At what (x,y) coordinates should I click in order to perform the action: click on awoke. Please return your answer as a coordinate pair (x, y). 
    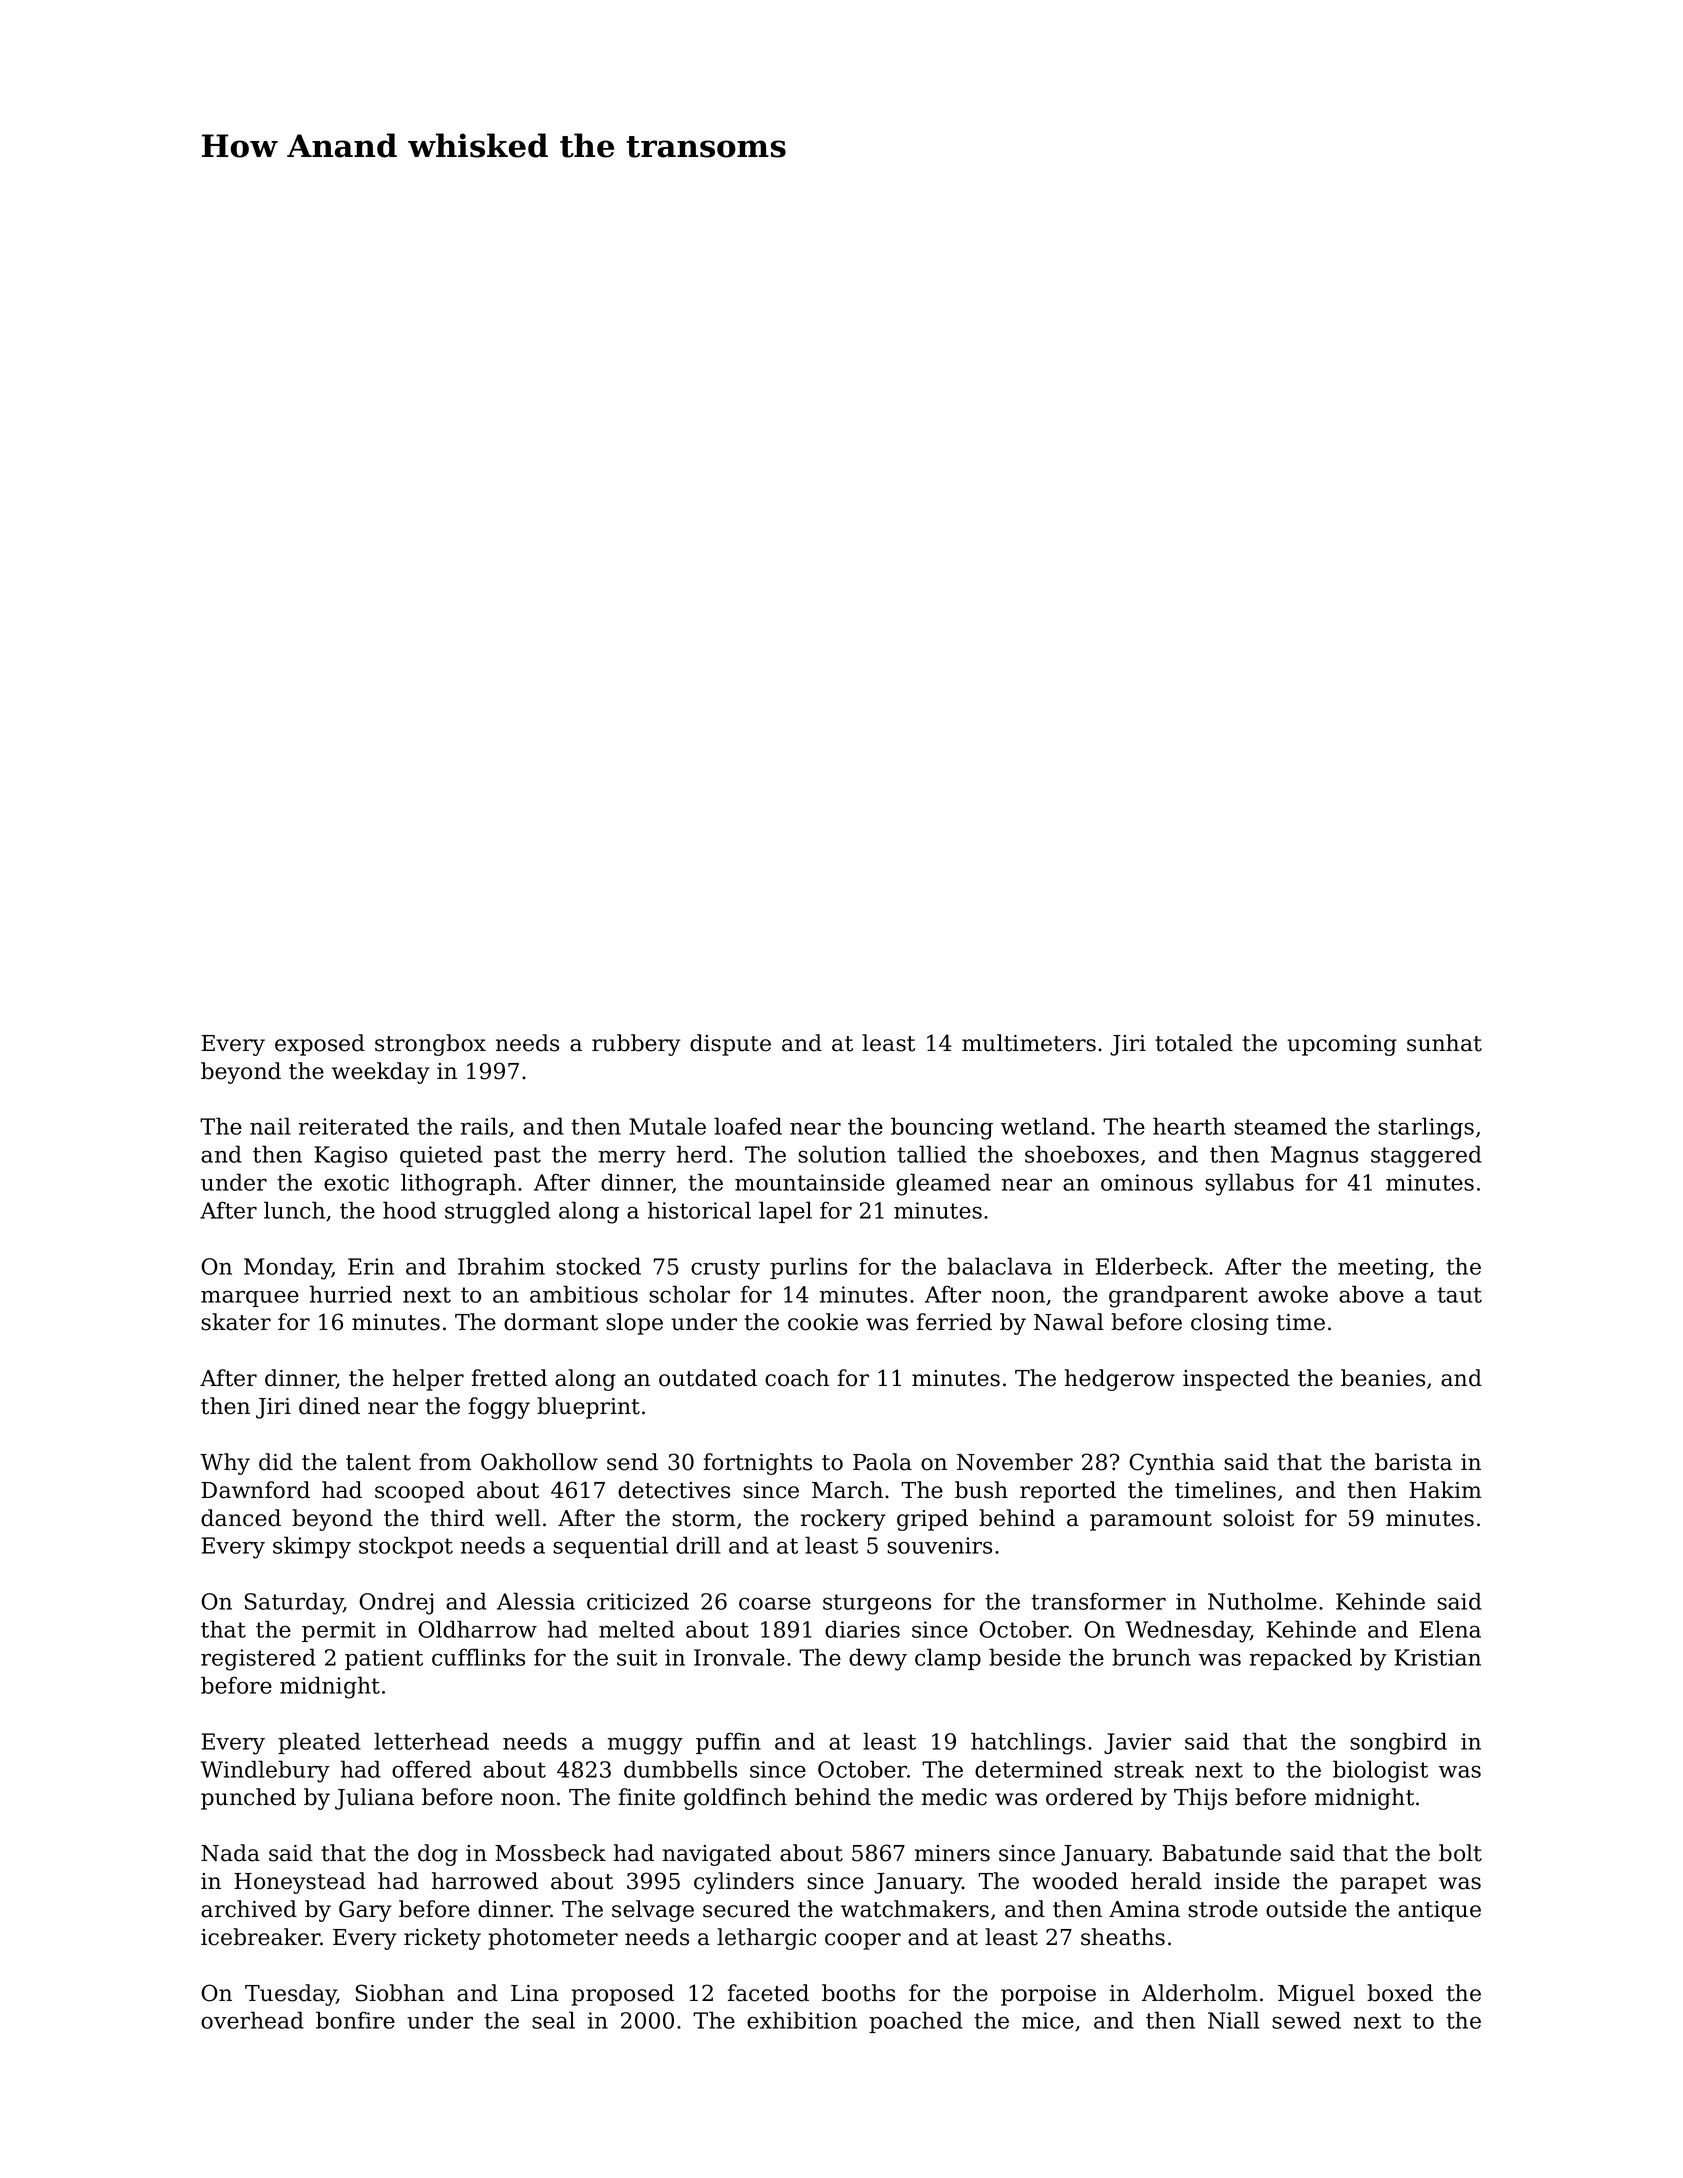
    Looking at the image, I should click on (1293, 1294).
